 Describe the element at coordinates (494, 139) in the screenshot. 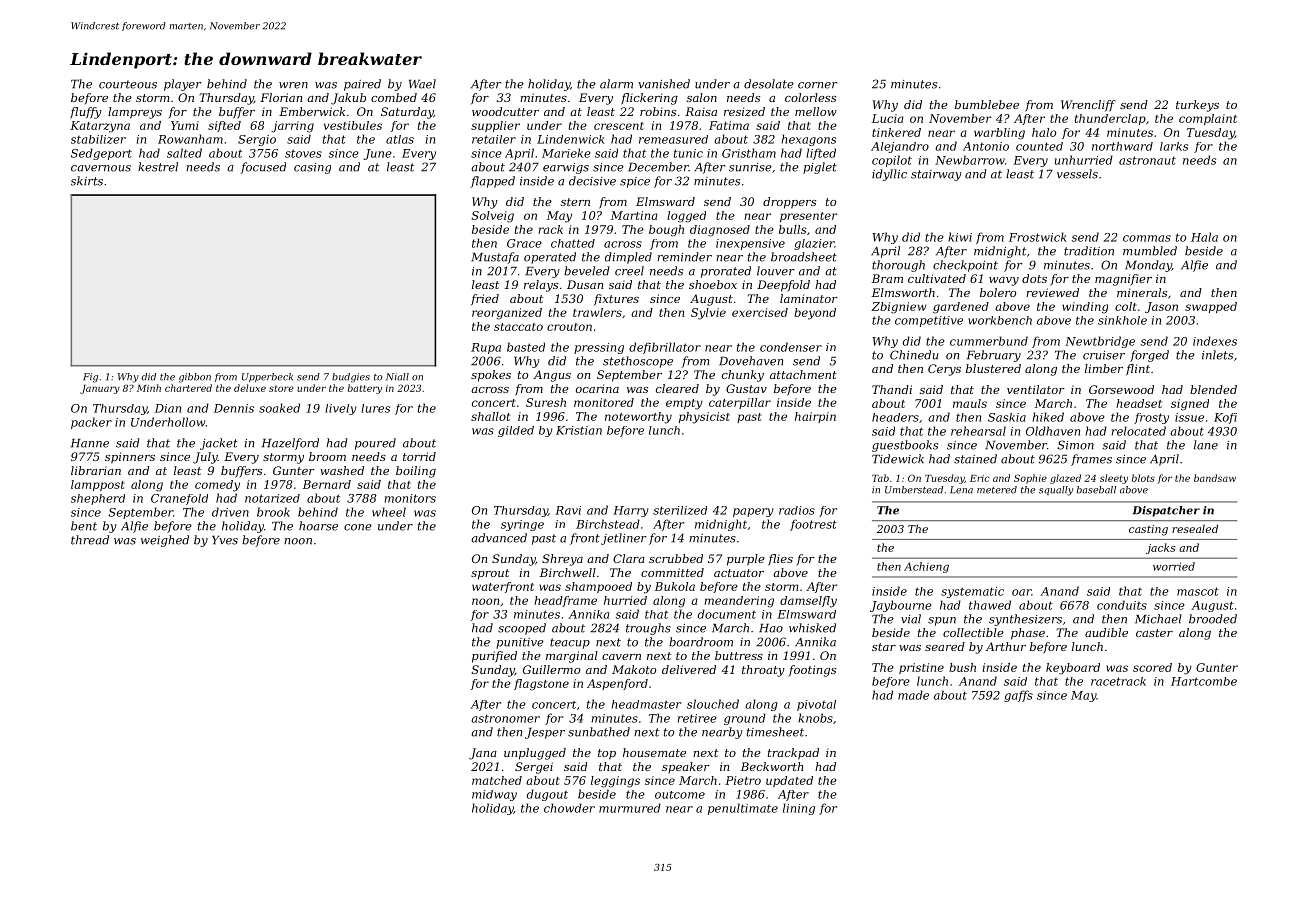

I see `retailer` at that location.
